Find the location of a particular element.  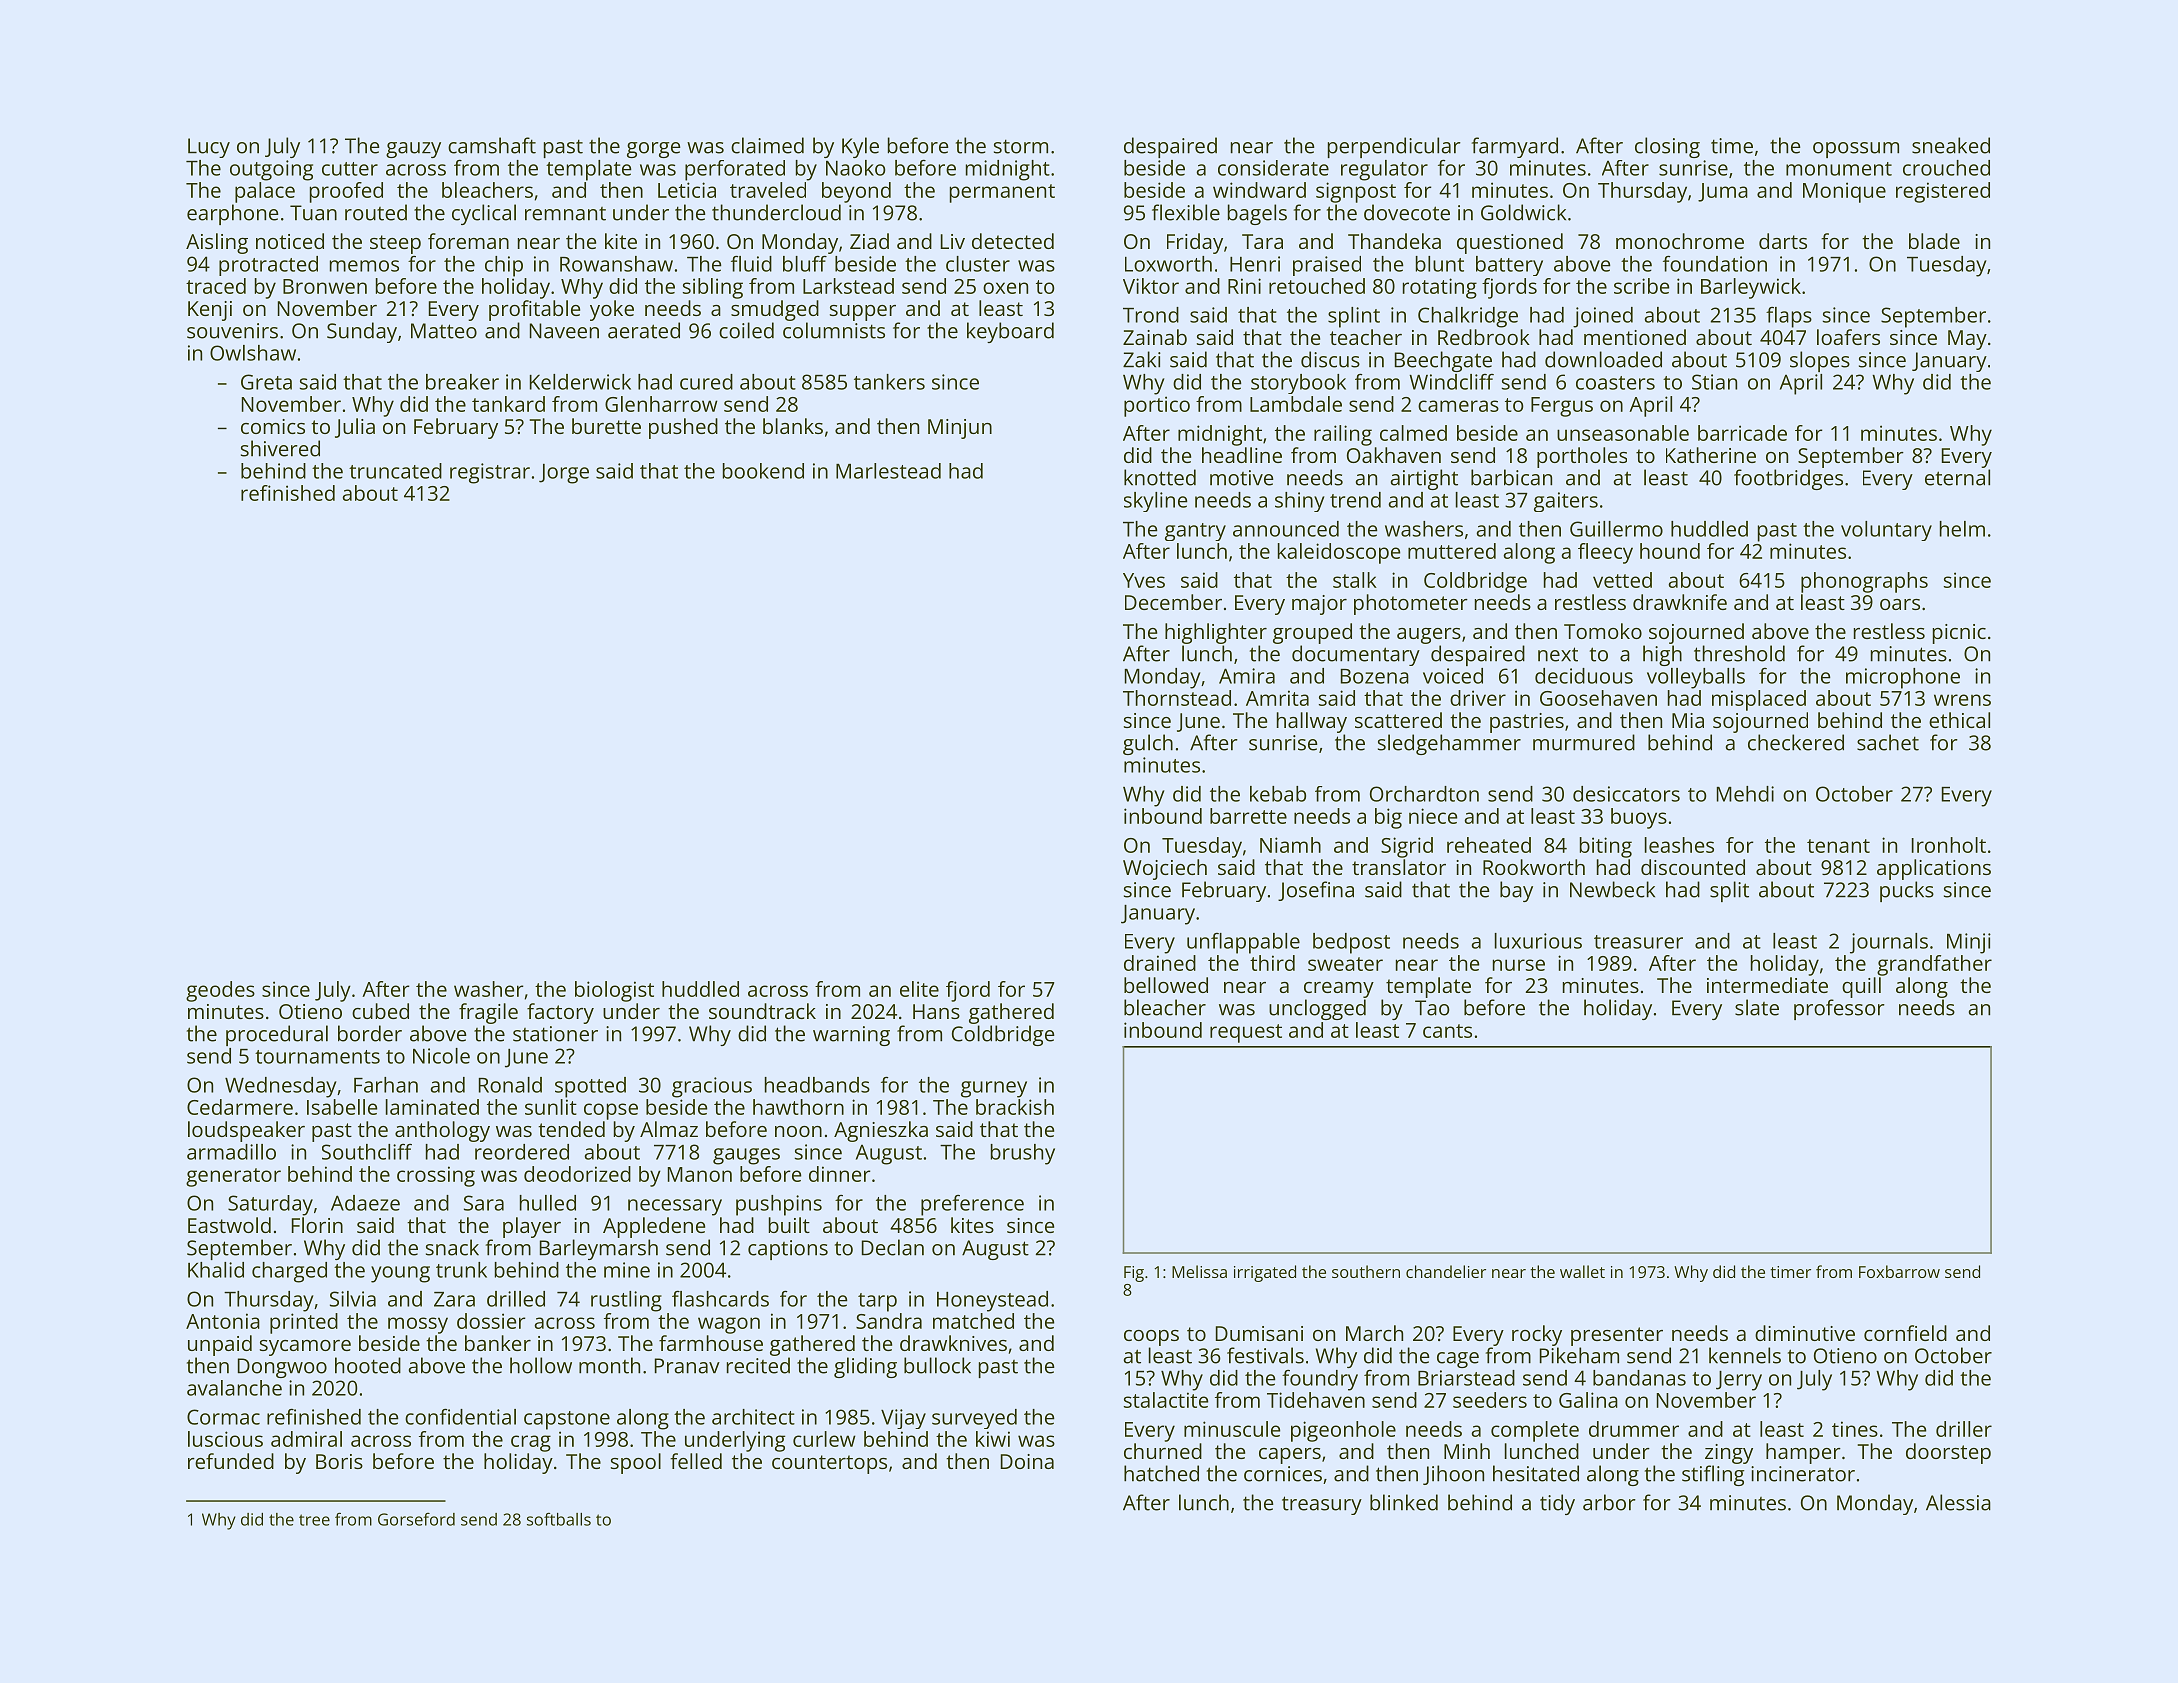

geodes is located at coordinates (220, 991).
